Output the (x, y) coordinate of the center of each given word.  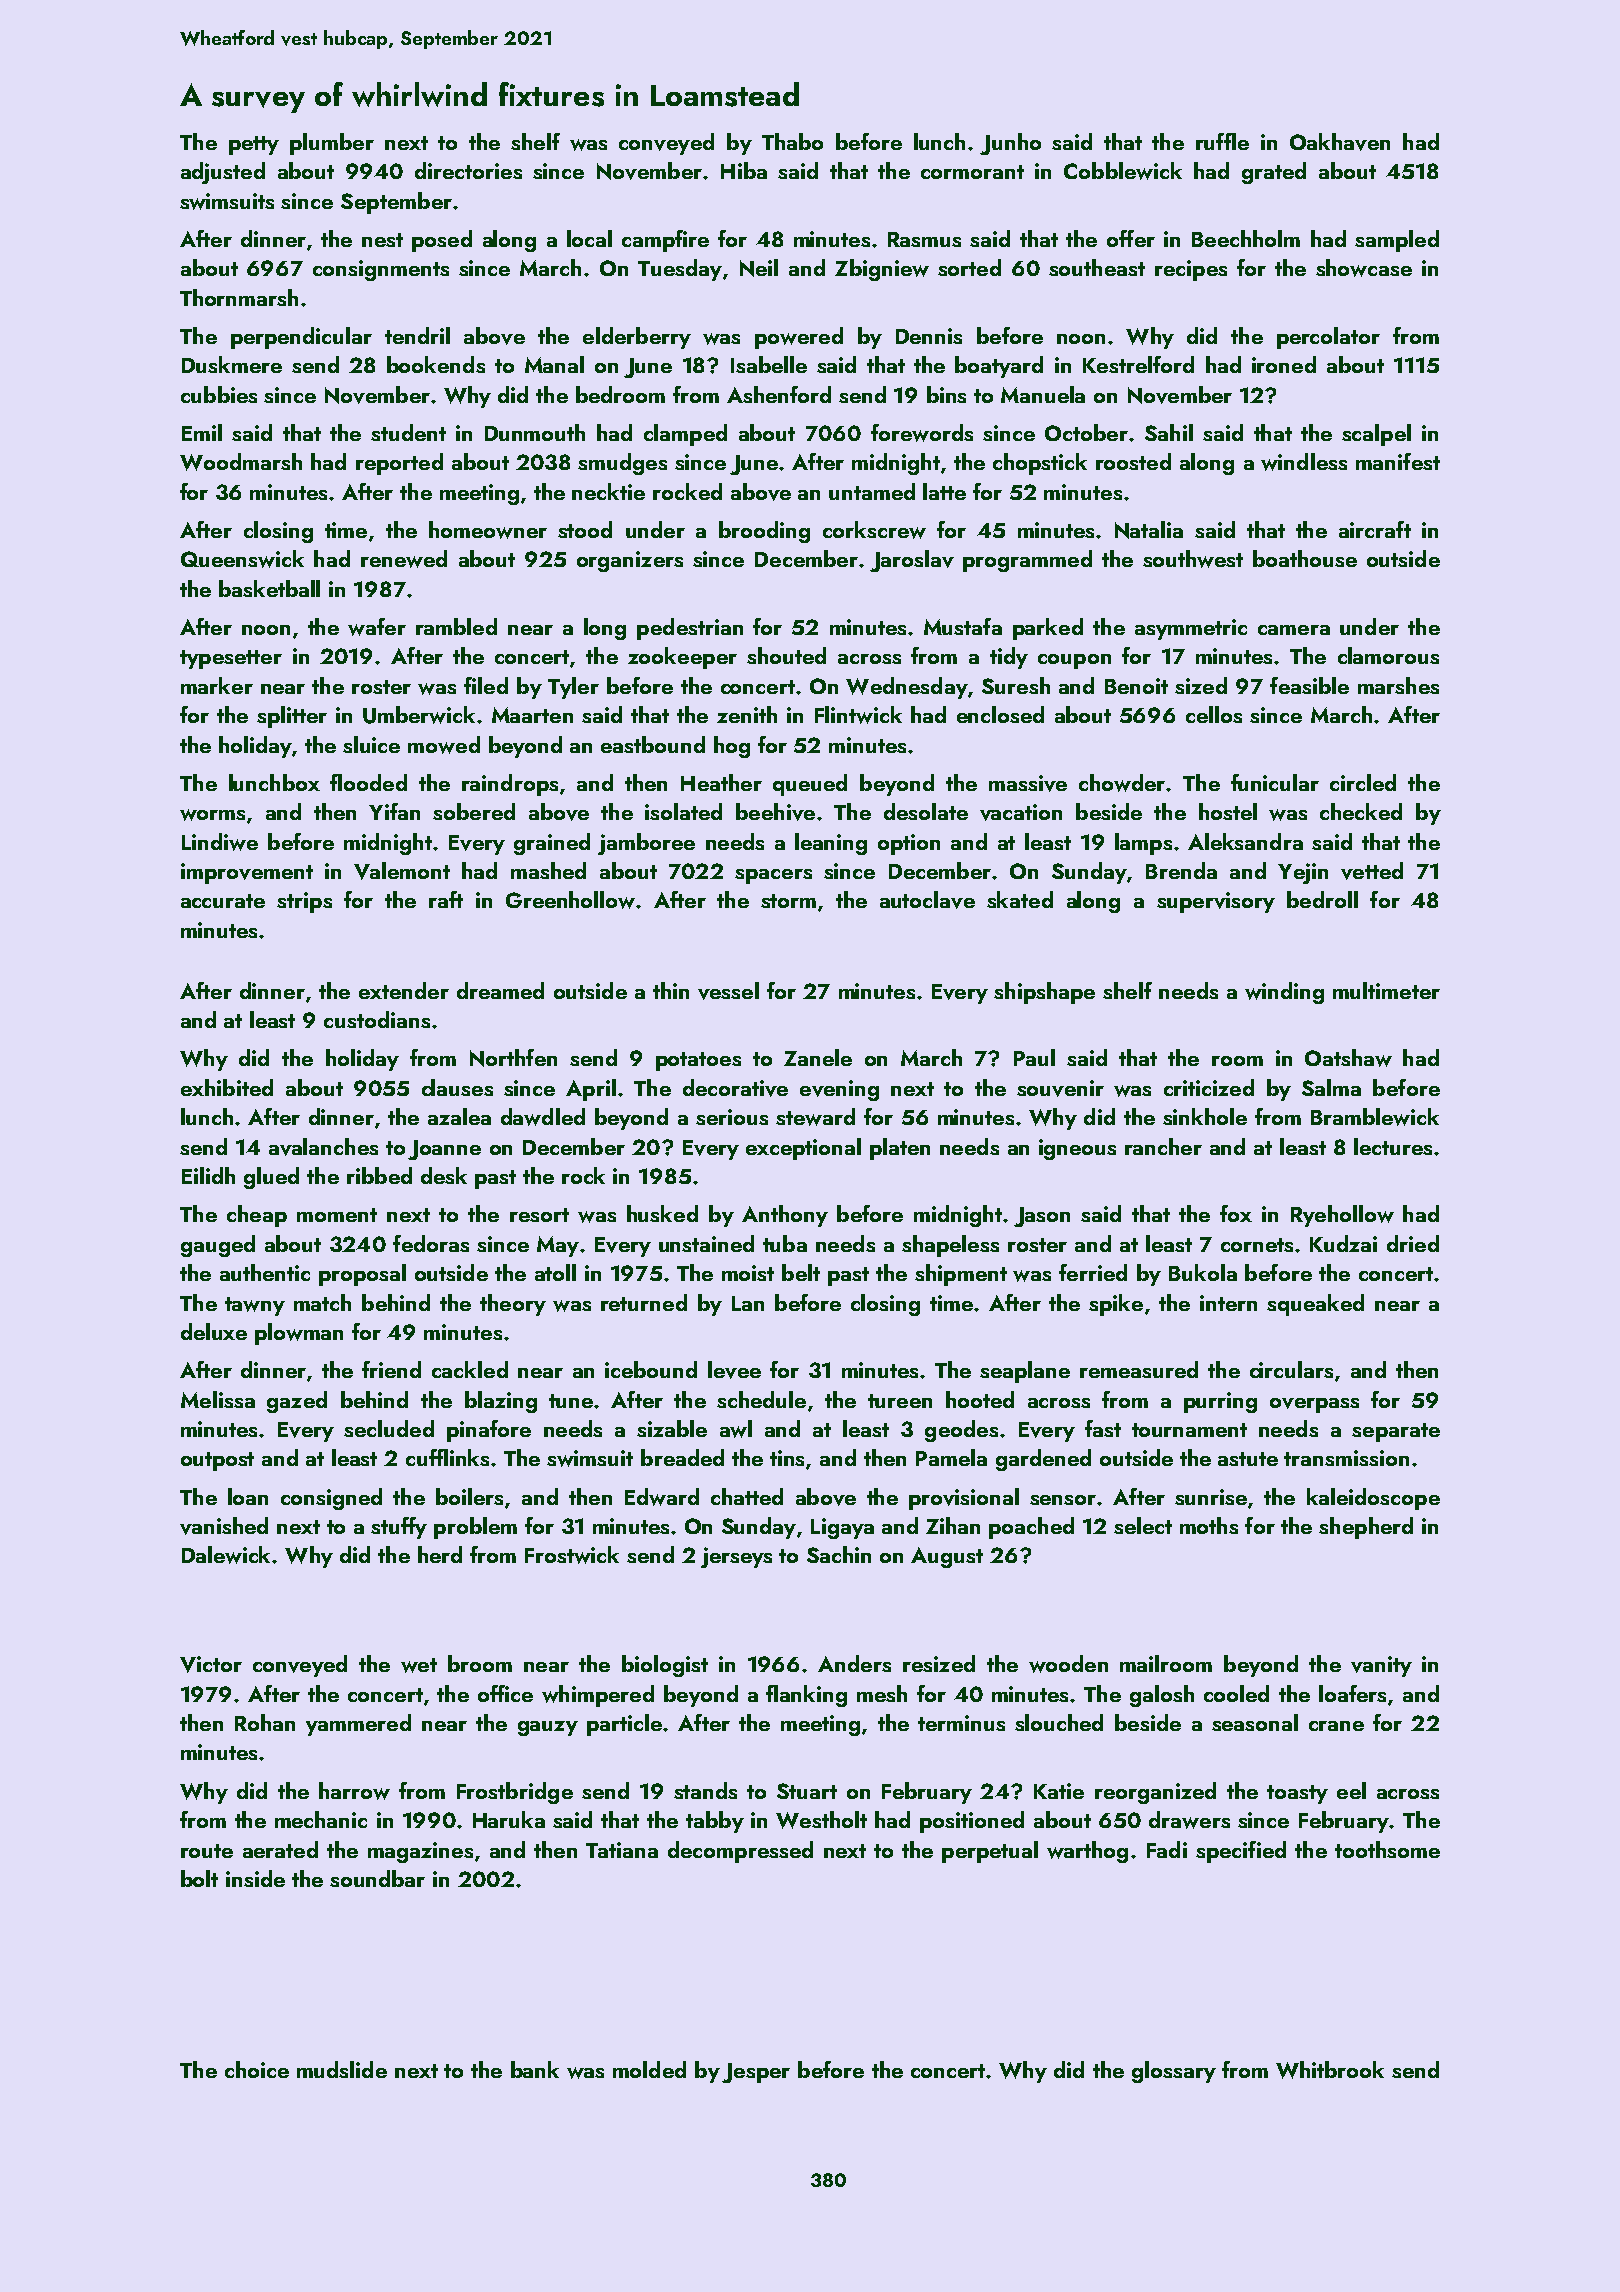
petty (254, 145)
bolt (199, 1878)
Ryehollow (1342, 1216)
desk (444, 1175)
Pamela (951, 1457)
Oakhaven (1340, 142)
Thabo (792, 141)
